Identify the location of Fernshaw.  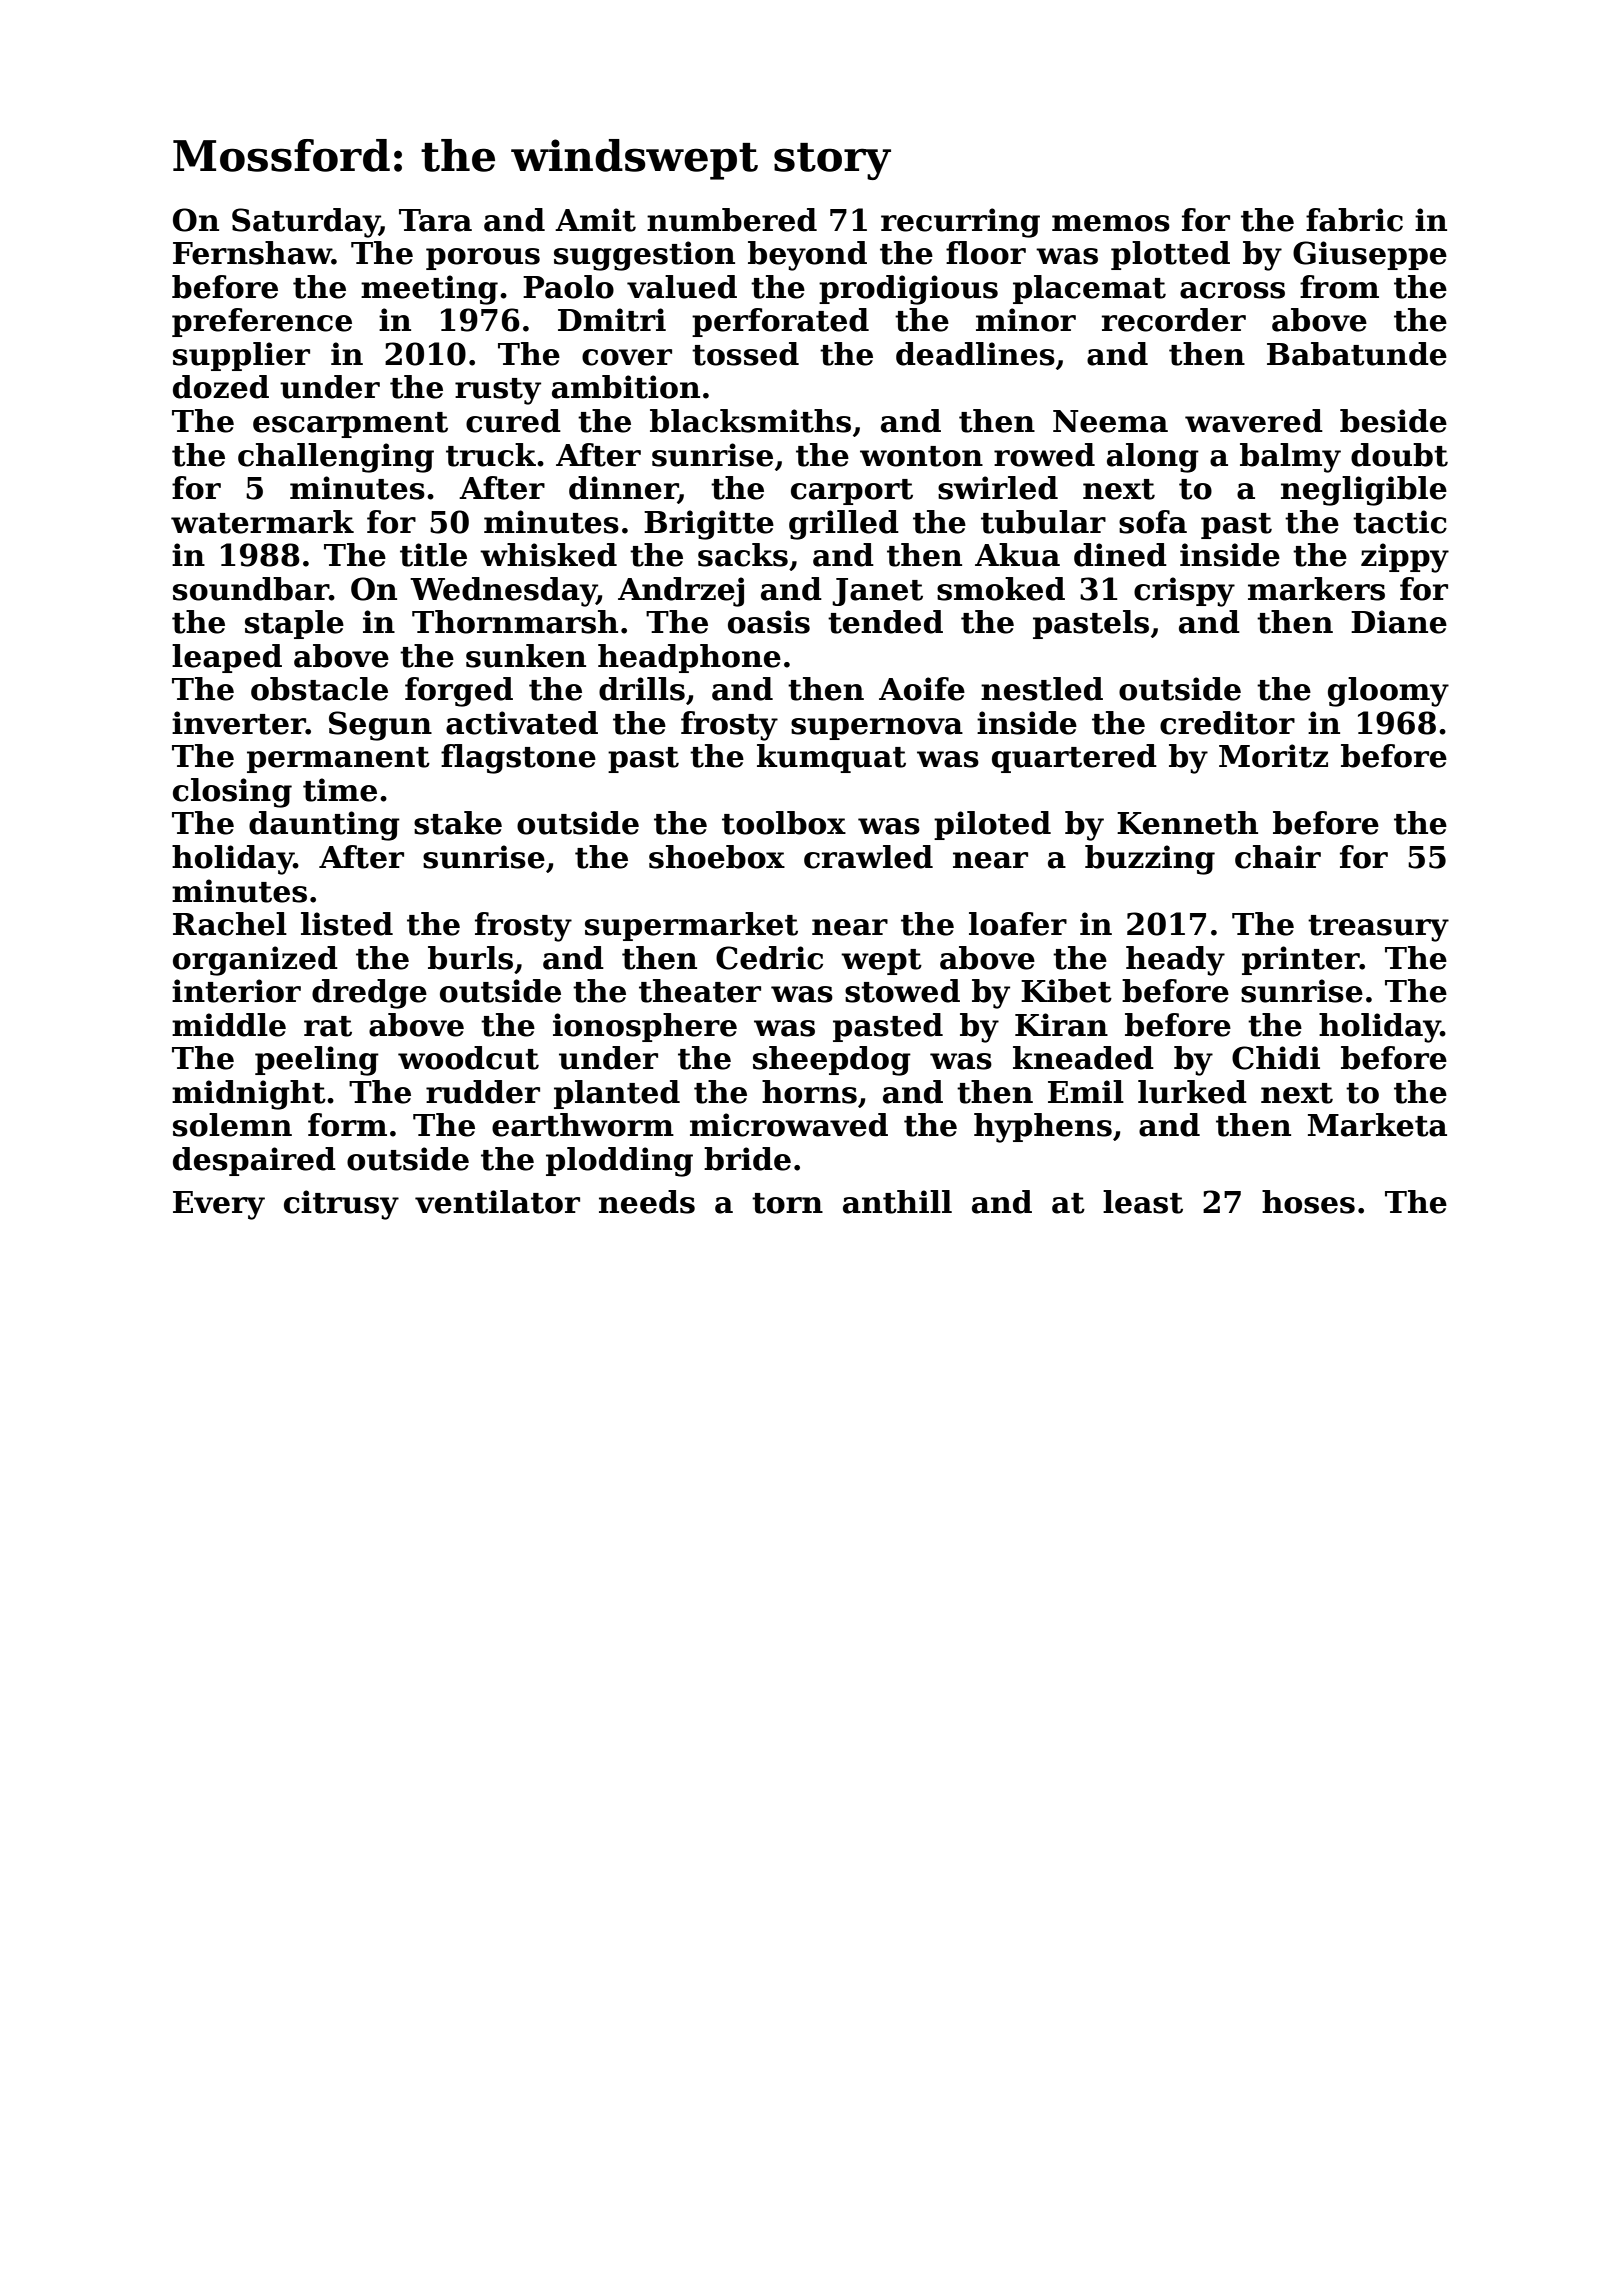
(252, 253).
